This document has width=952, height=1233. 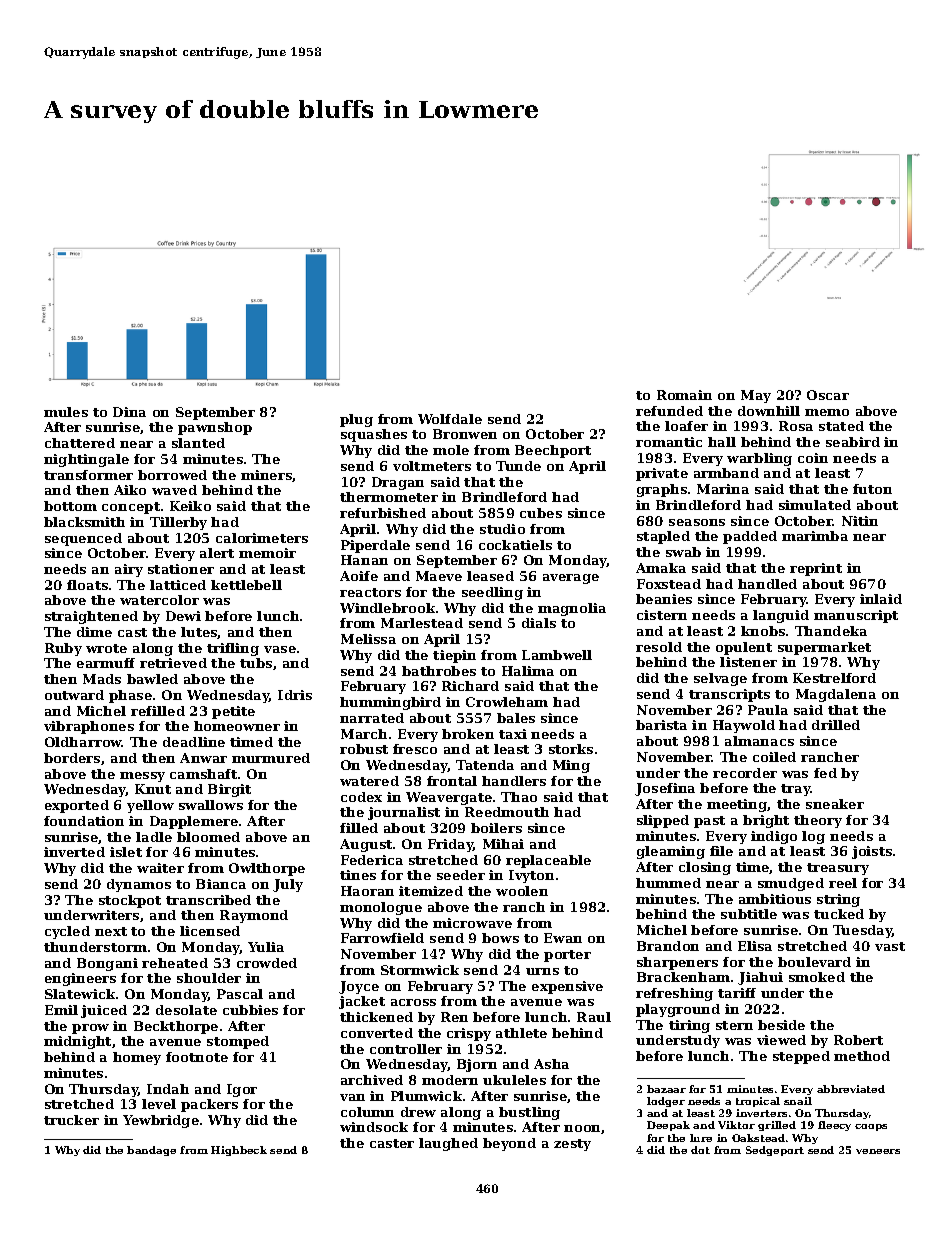 What do you see at coordinates (369, 781) in the document?
I see `watered` at bounding box center [369, 781].
